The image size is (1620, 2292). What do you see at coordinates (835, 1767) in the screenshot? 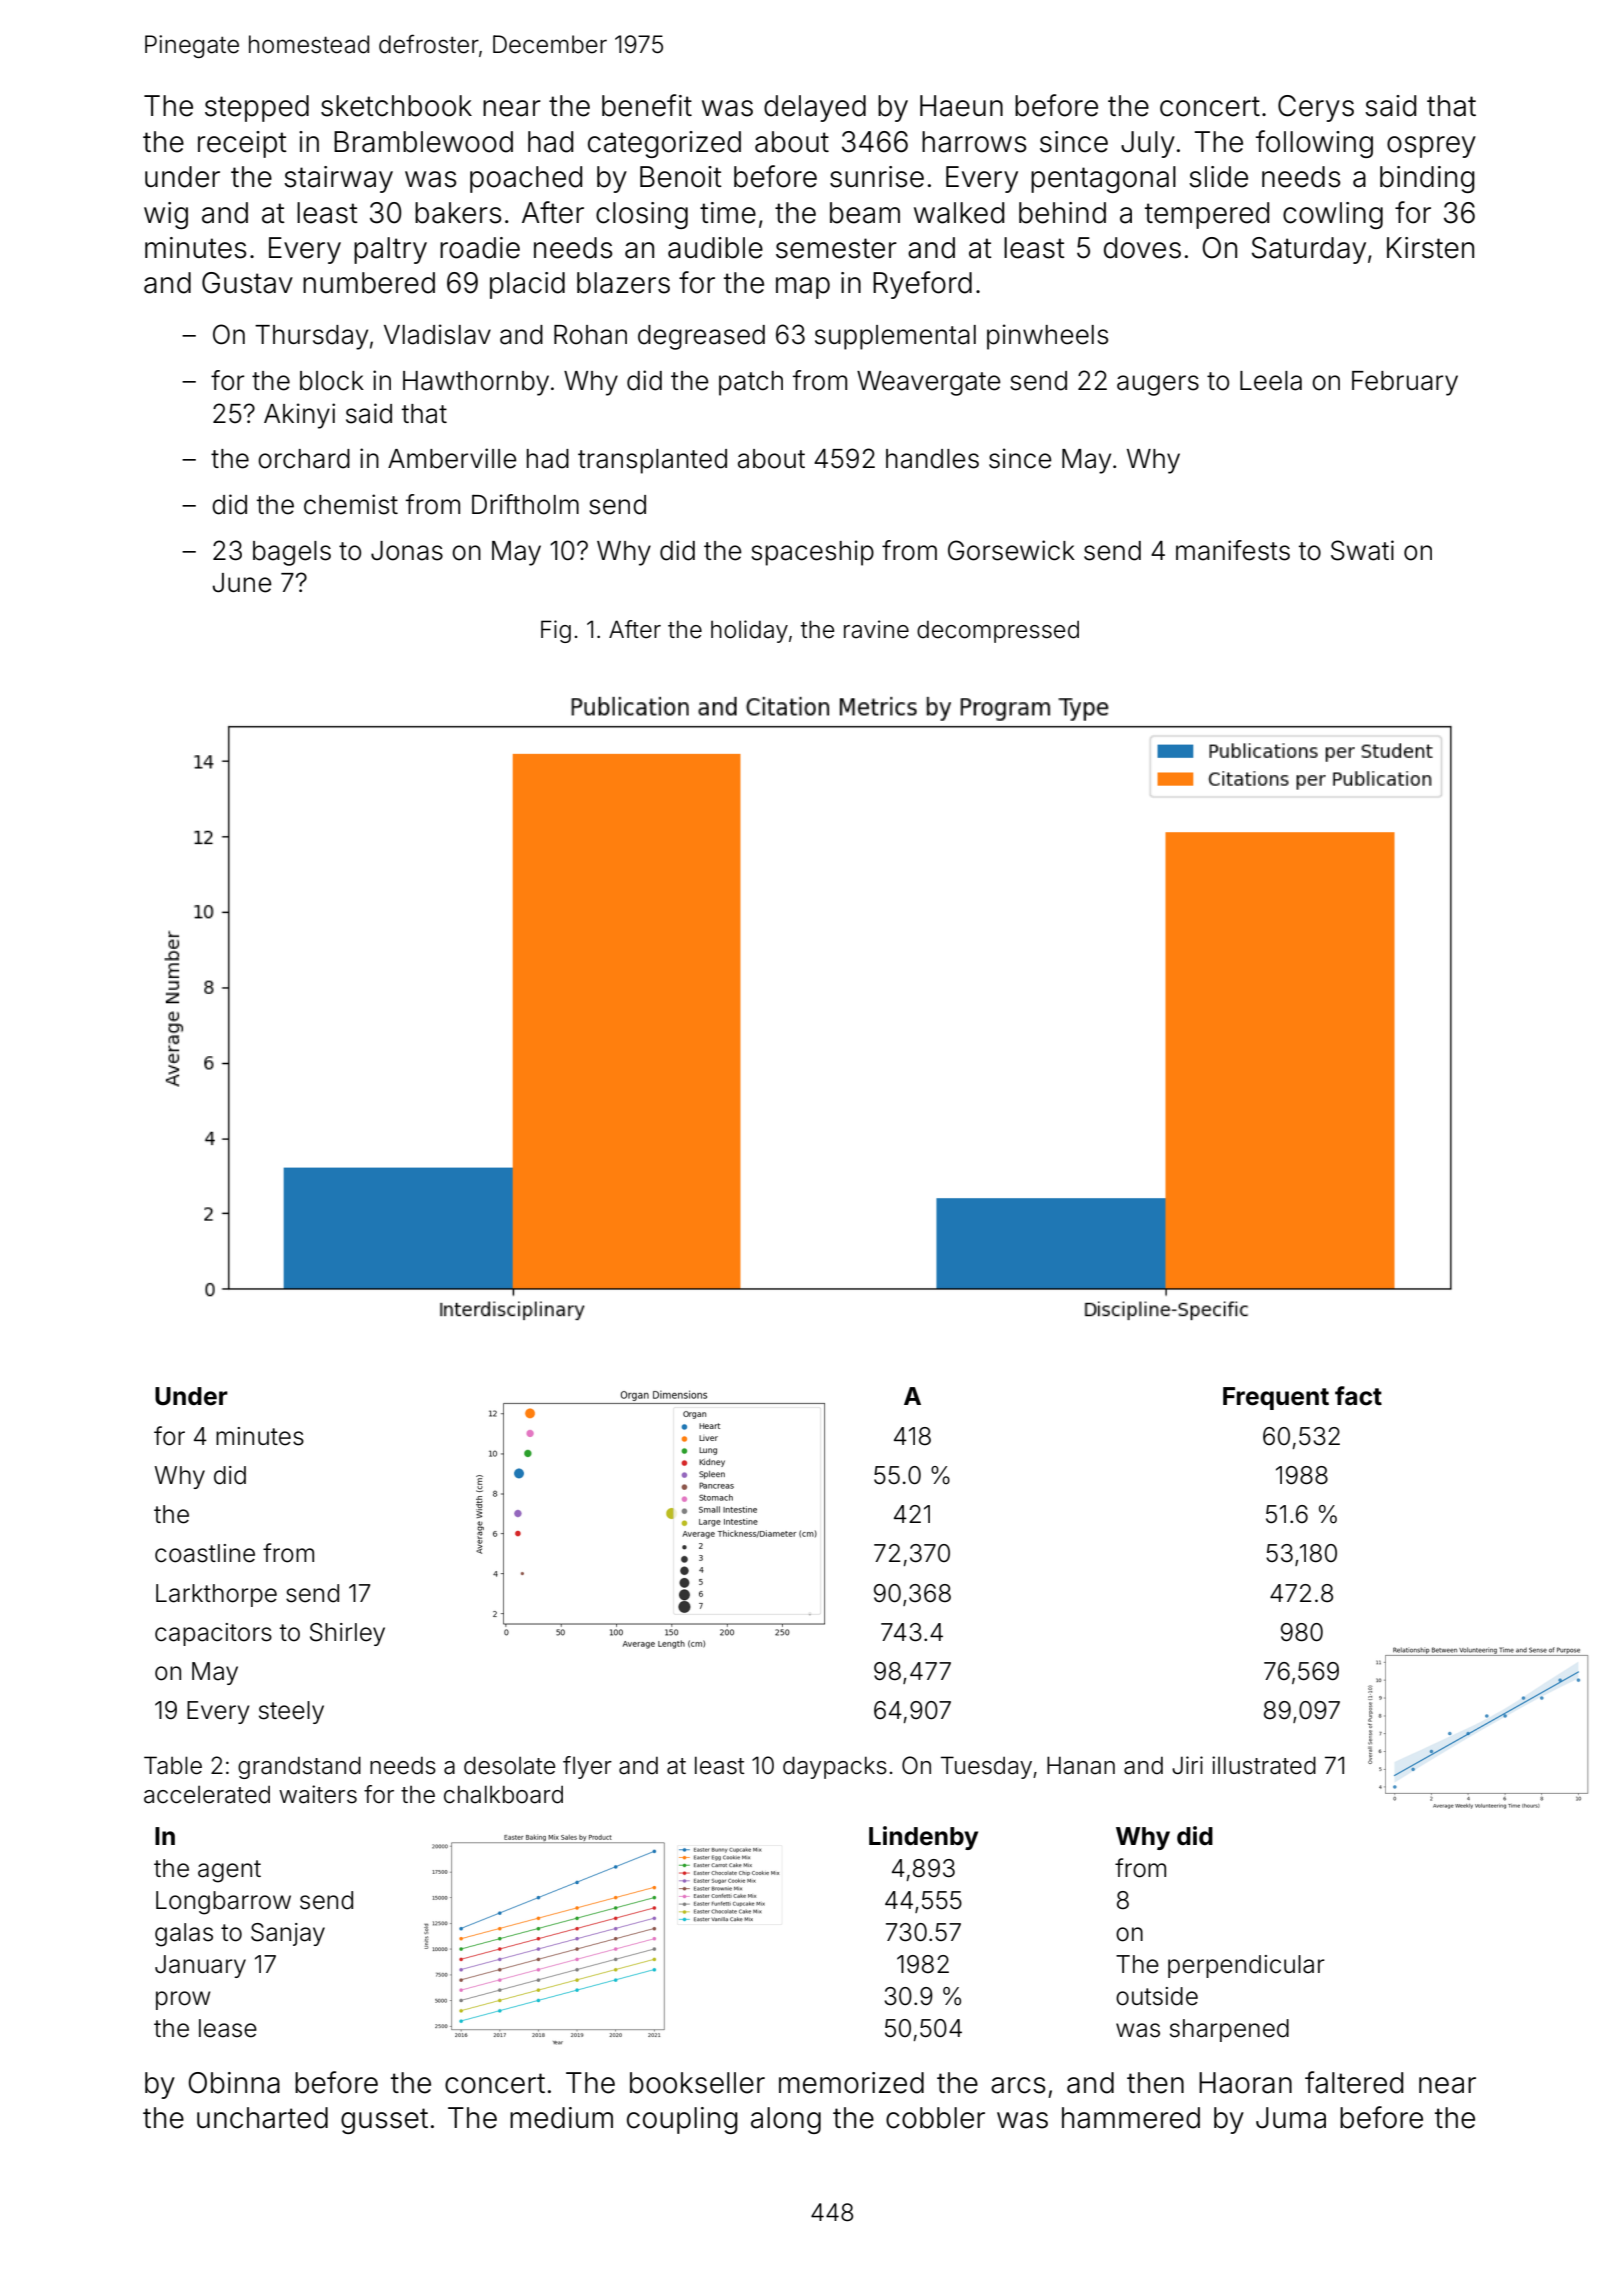
I see `daypacks` at bounding box center [835, 1767].
